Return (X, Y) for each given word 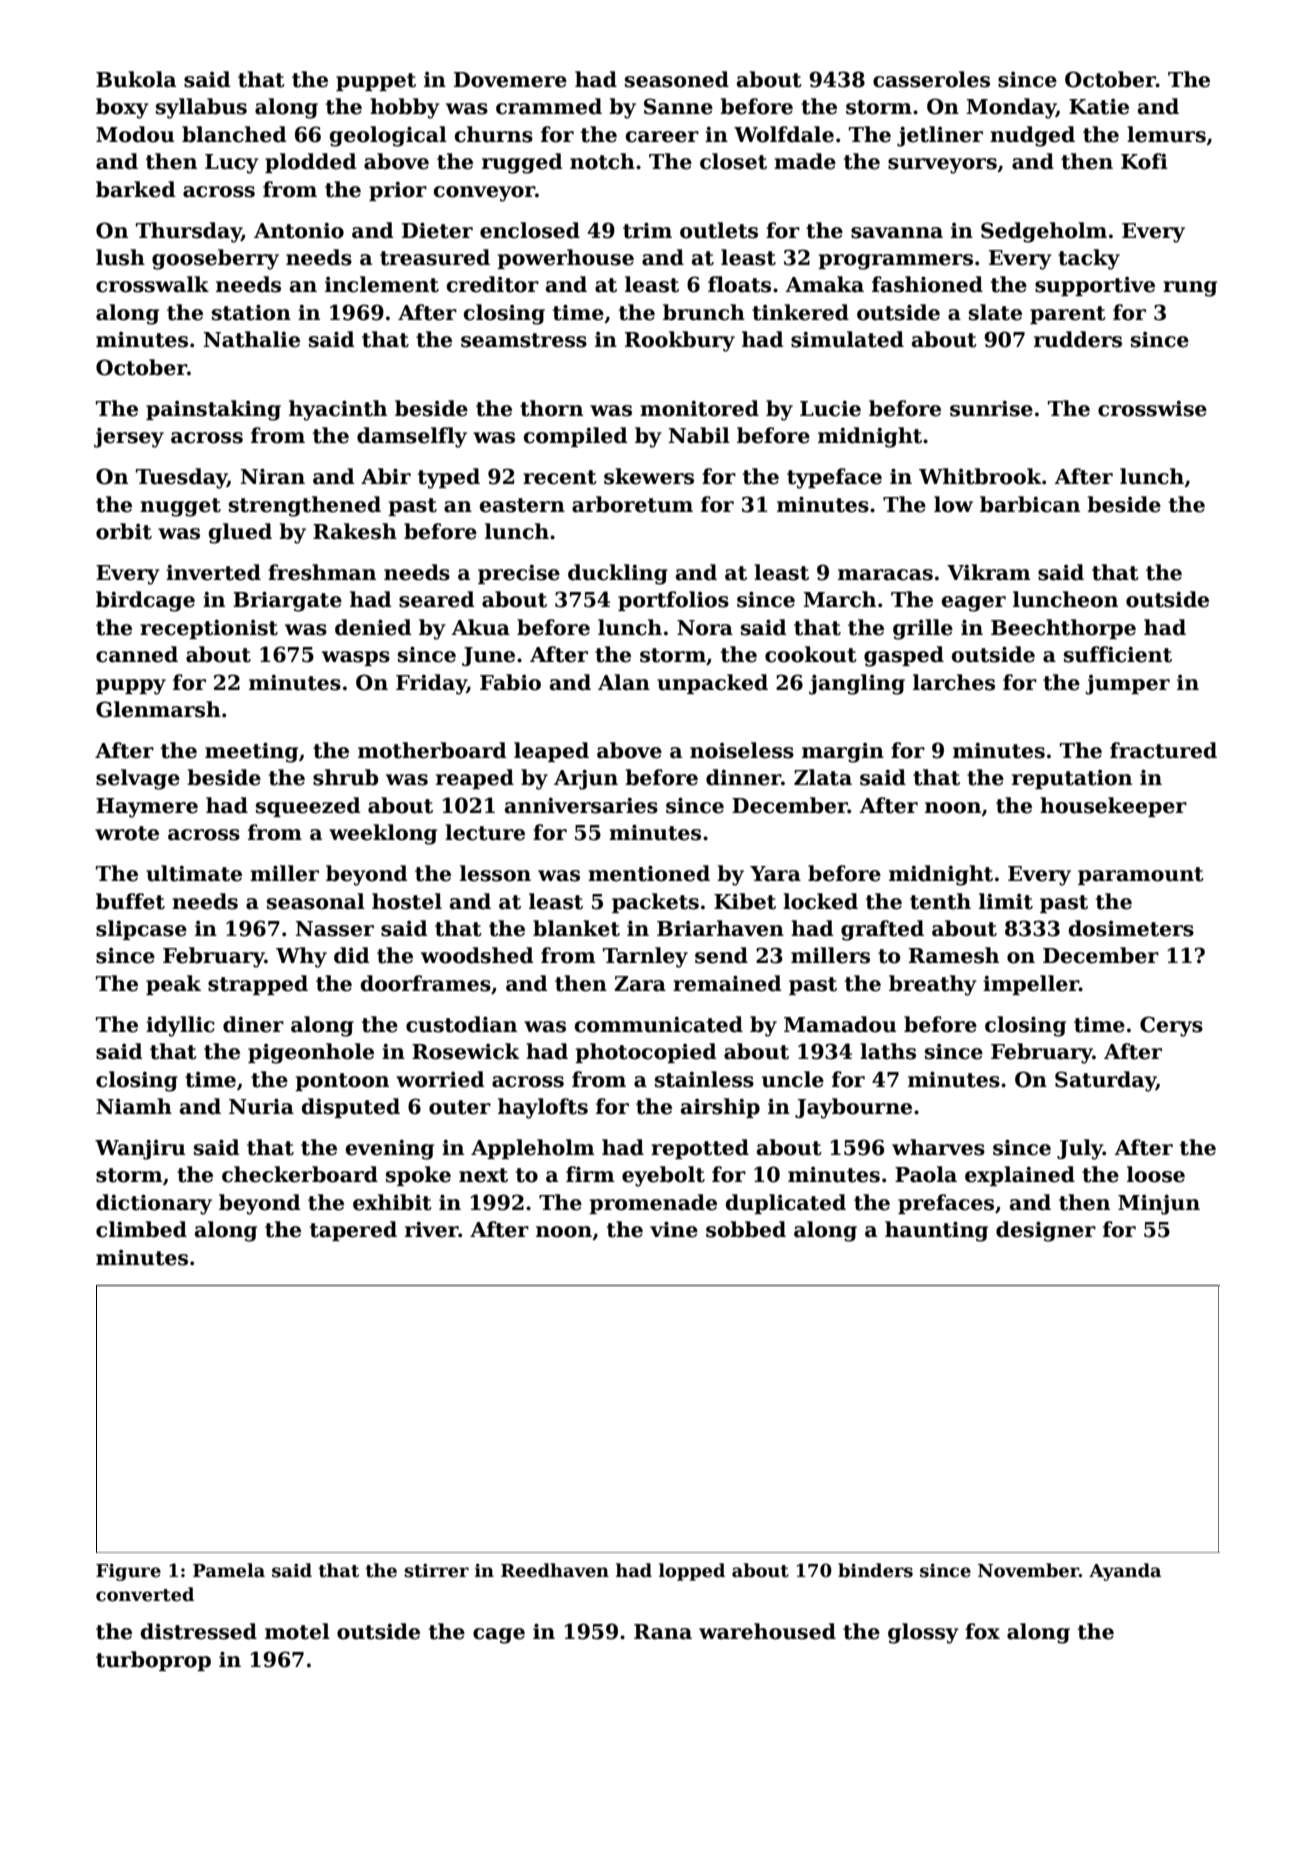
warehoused (767, 1631)
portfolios (673, 601)
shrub (345, 777)
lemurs (1166, 134)
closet (733, 161)
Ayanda (1125, 1572)
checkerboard (300, 1174)
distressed (199, 1631)
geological (388, 136)
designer (1046, 1231)
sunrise (991, 408)
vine (674, 1229)
